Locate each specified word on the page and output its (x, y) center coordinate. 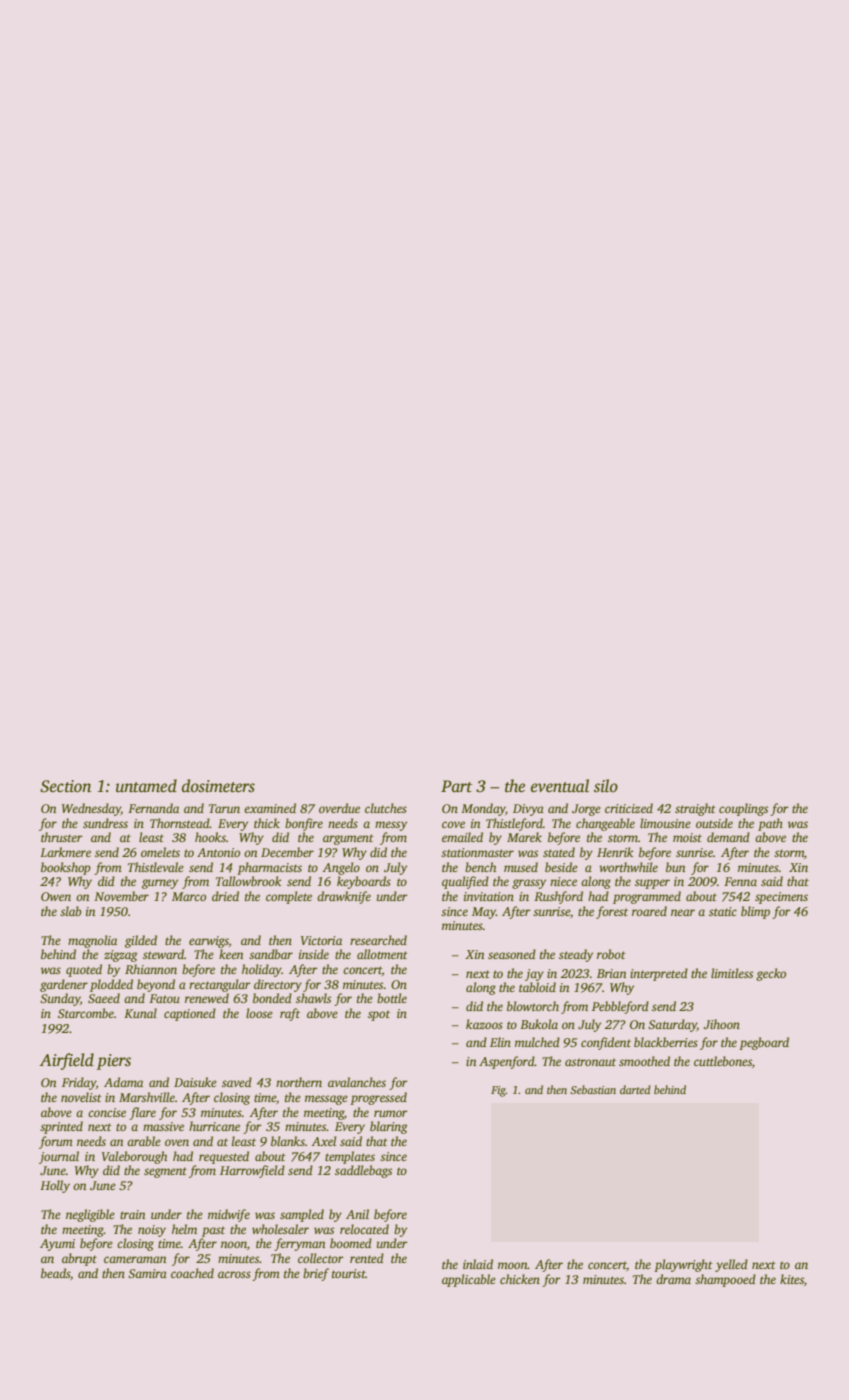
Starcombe (86, 1013)
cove (453, 824)
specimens (781, 898)
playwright (683, 1265)
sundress (105, 823)
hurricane (214, 1126)
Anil (357, 1214)
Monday (483, 809)
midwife (229, 1215)
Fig (498, 1091)
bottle (392, 998)
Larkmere (65, 852)
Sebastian (593, 1089)
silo (606, 786)
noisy (152, 1231)
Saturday (672, 1025)
